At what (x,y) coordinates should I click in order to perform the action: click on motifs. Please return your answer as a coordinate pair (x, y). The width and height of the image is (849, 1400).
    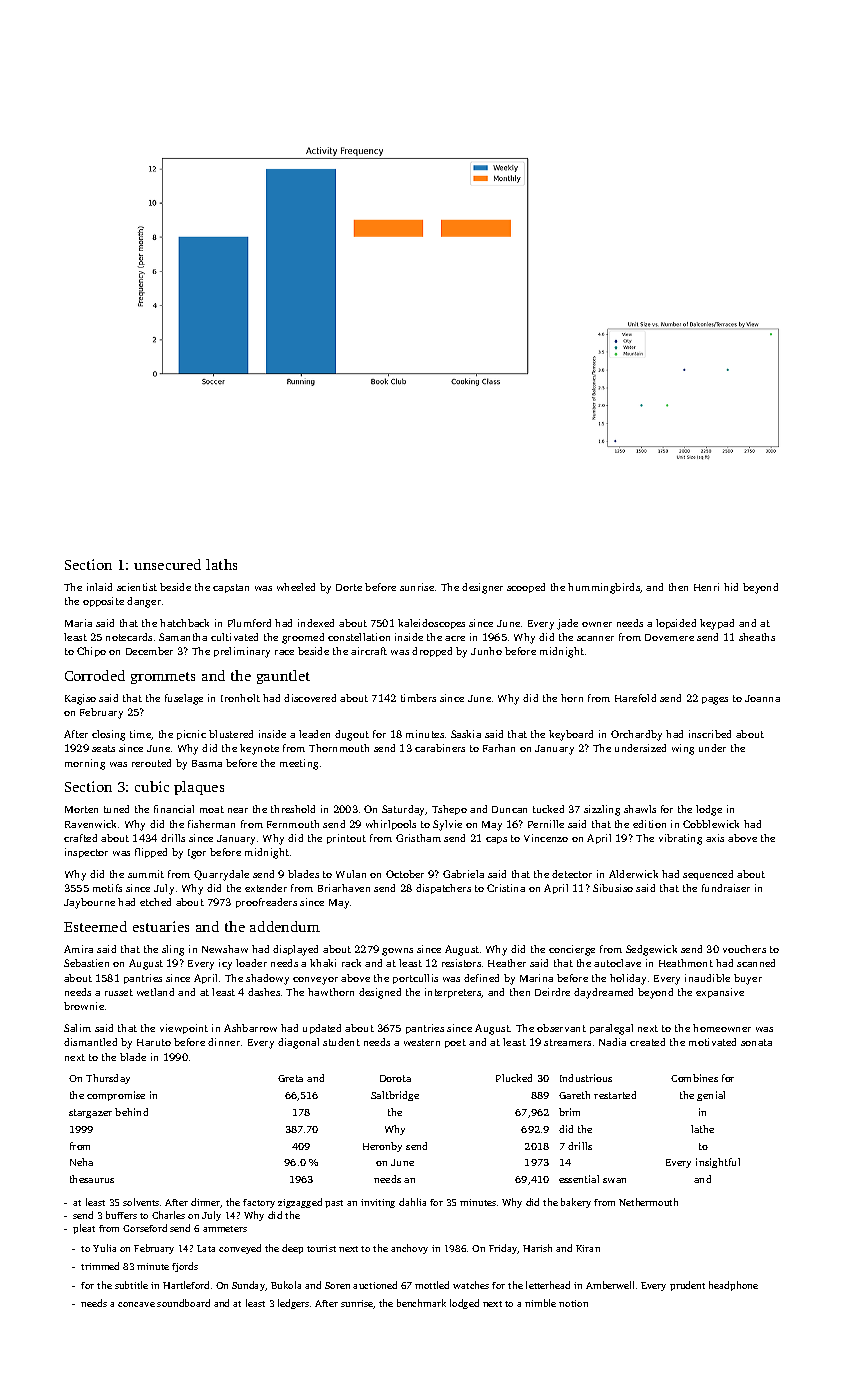
    Looking at the image, I should click on (107, 888).
